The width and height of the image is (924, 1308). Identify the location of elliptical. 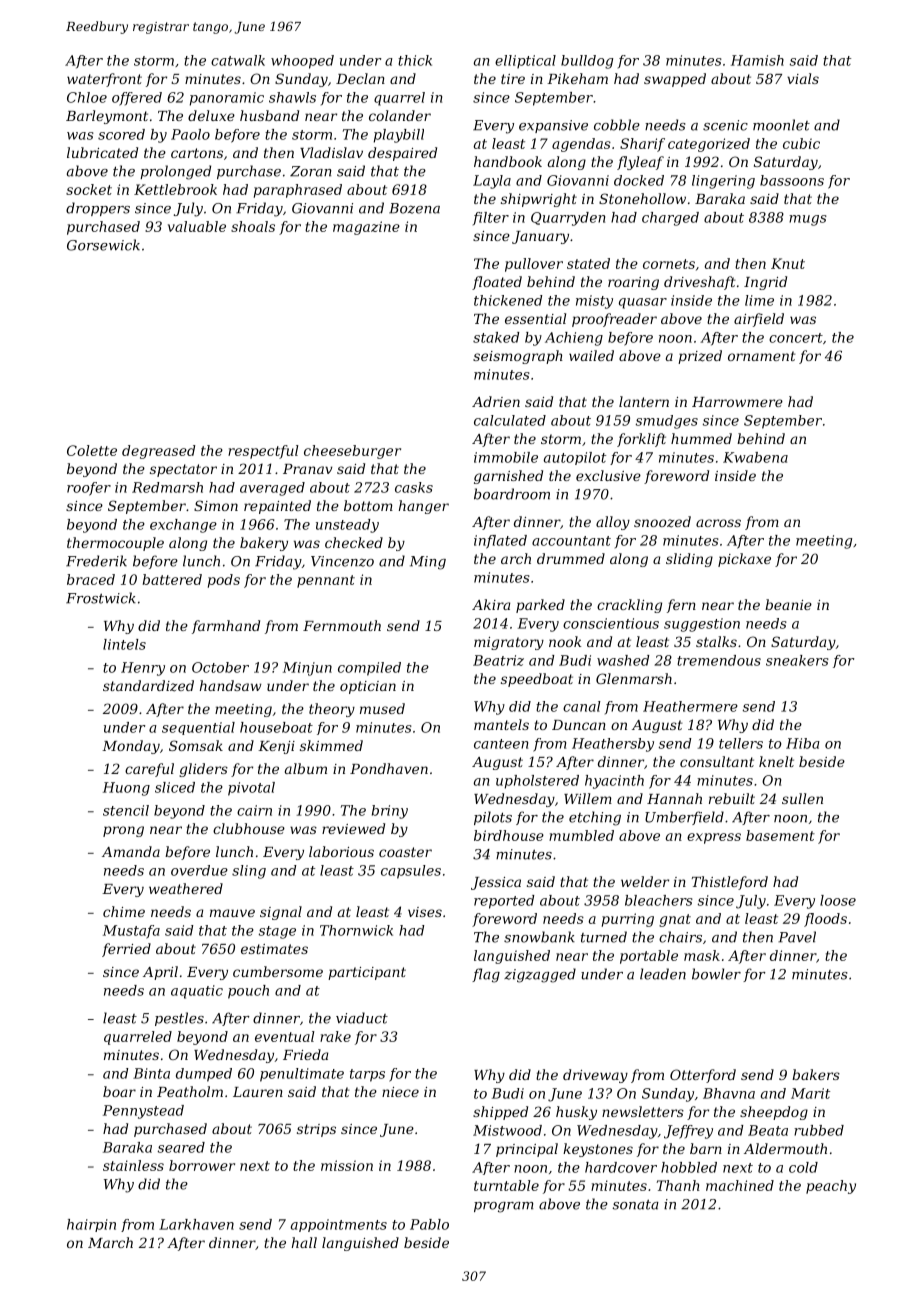
(525, 62).
